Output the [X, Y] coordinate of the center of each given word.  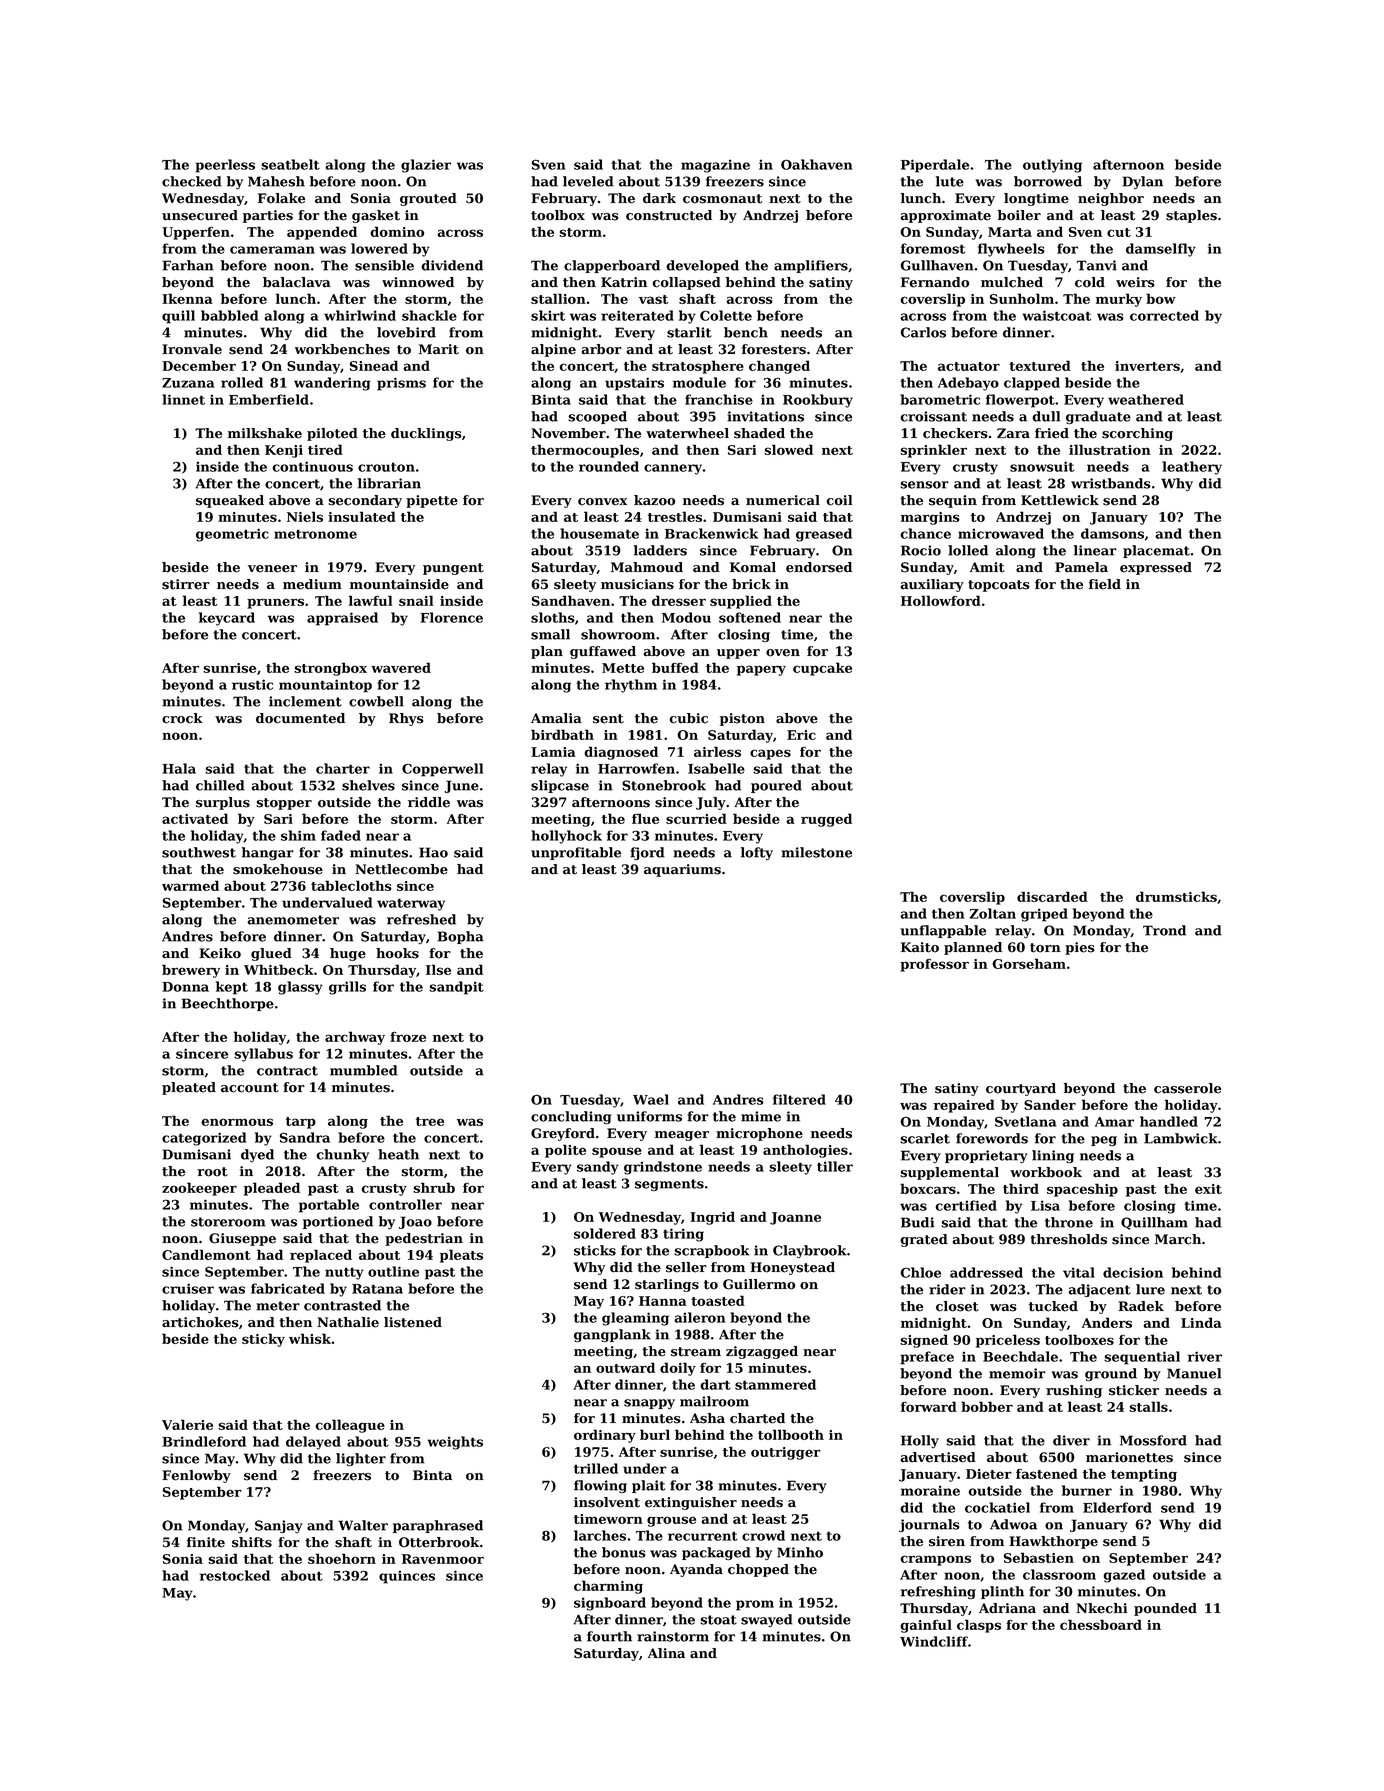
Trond [1164, 930]
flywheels [1011, 250]
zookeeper [199, 1189]
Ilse [438, 969]
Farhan [188, 265]
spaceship [1082, 1190]
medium [312, 584]
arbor [602, 349]
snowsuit [1042, 466]
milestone [816, 852]
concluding [571, 1118]
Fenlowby [196, 1476]
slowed [788, 449]
